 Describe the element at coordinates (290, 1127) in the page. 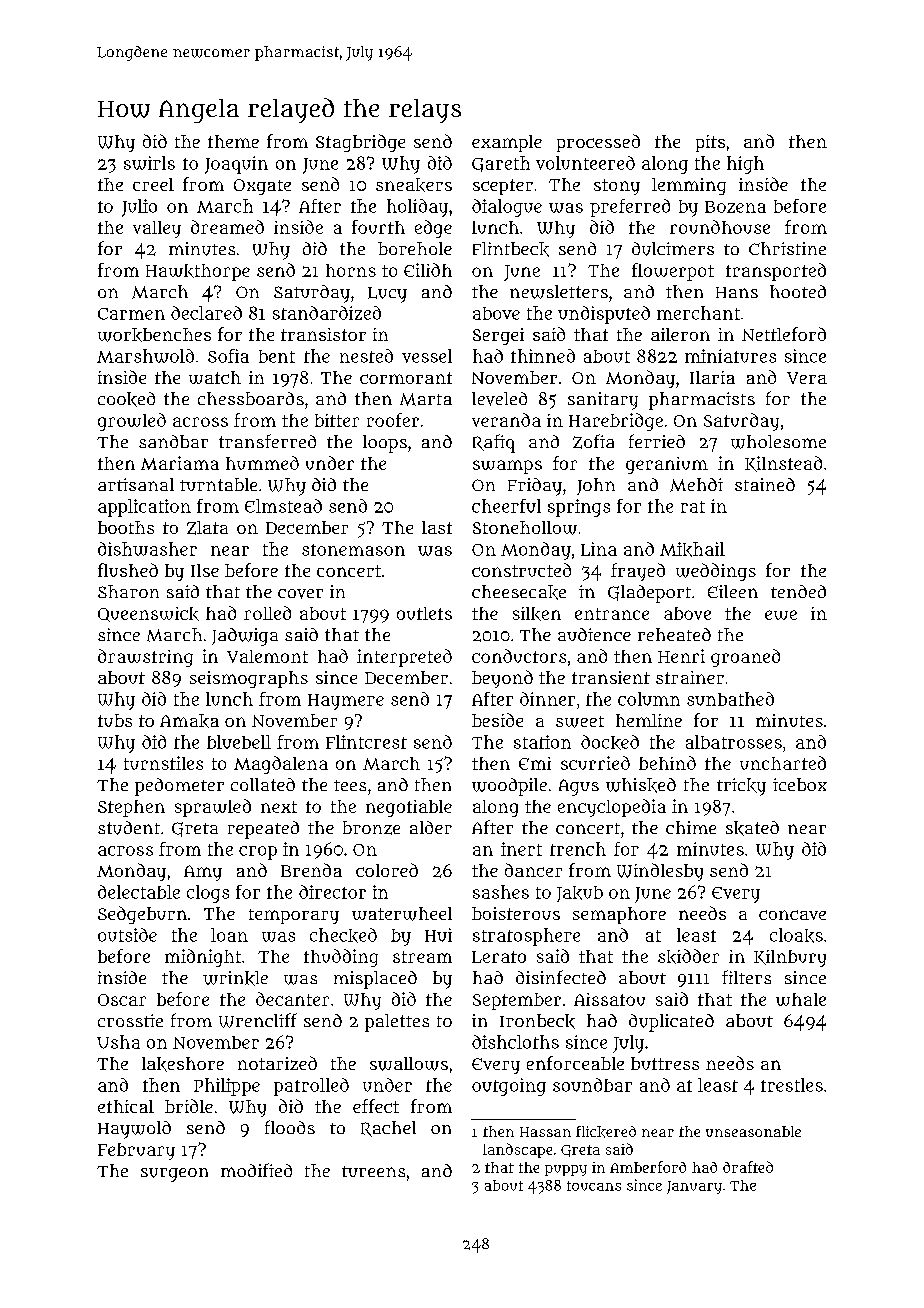

I see `floods` at that location.
